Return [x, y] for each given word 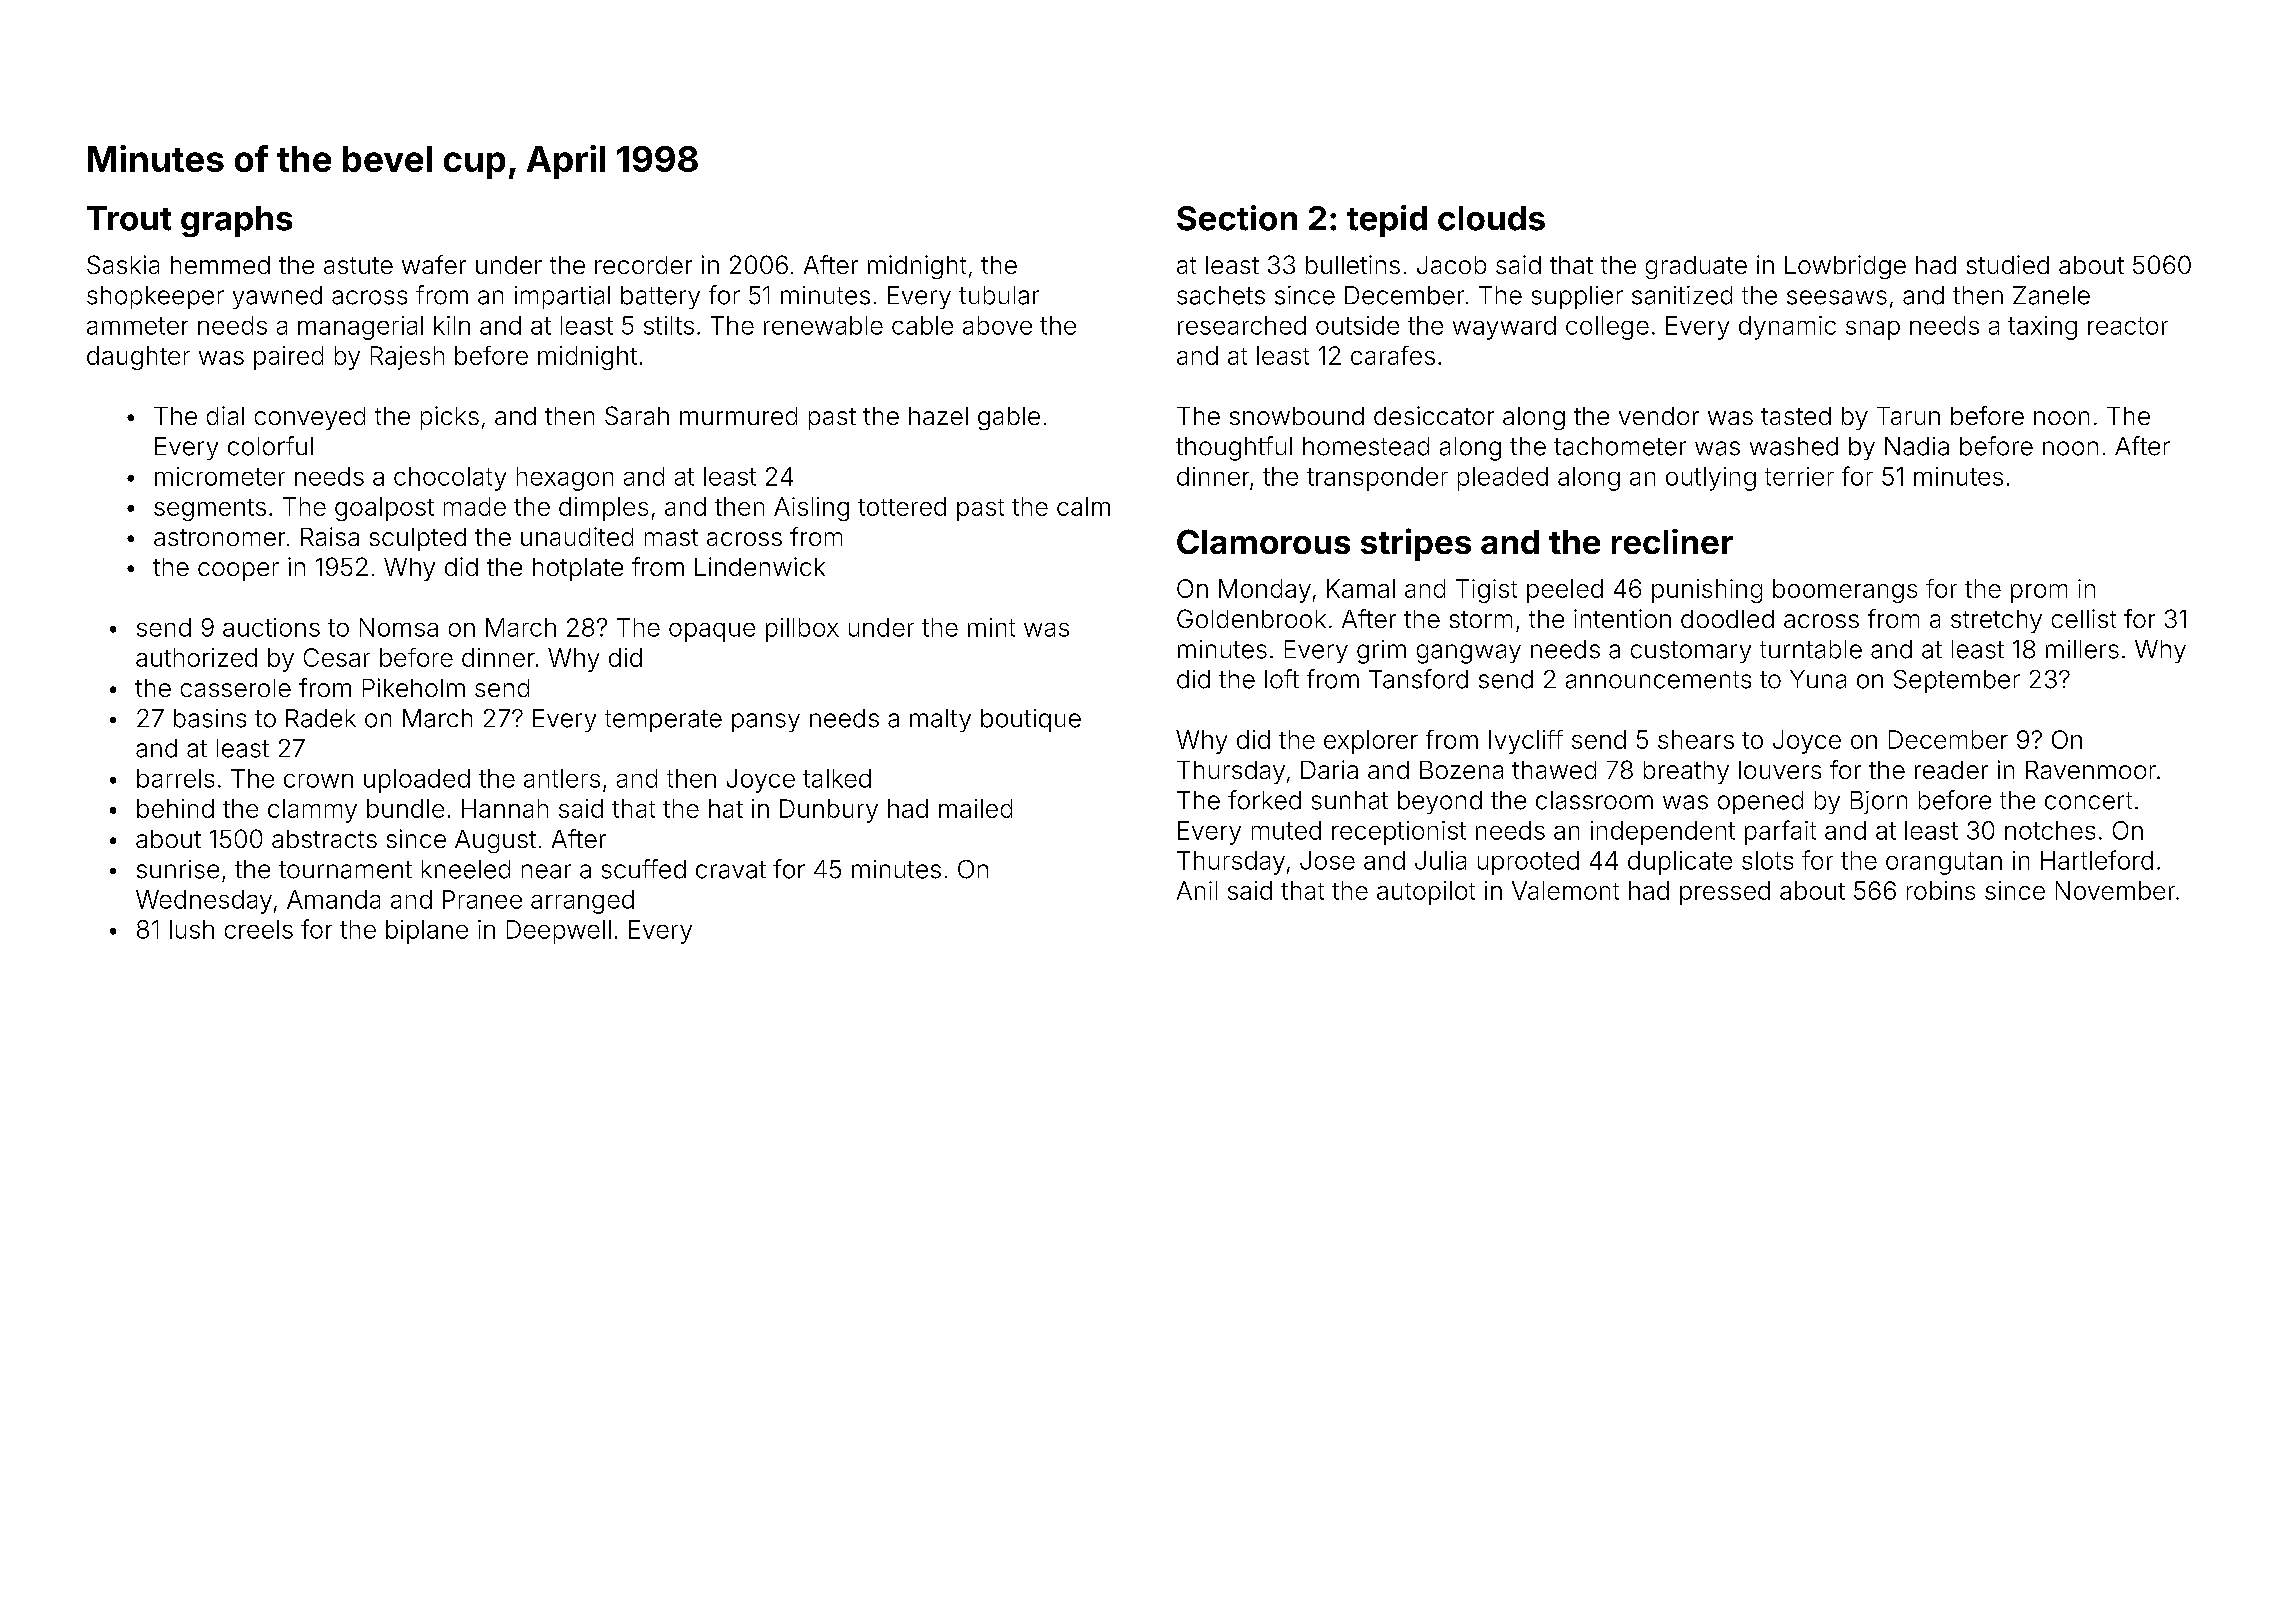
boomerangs [1845, 591]
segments [210, 510]
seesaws [1837, 297]
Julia [1440, 860]
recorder [643, 265]
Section [1237, 218]
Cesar [337, 657]
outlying [1711, 479]
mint [991, 627]
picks [450, 418]
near [546, 871]
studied [2008, 264]
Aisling [811, 509]
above [997, 325]
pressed [1725, 893]
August [495, 841]
